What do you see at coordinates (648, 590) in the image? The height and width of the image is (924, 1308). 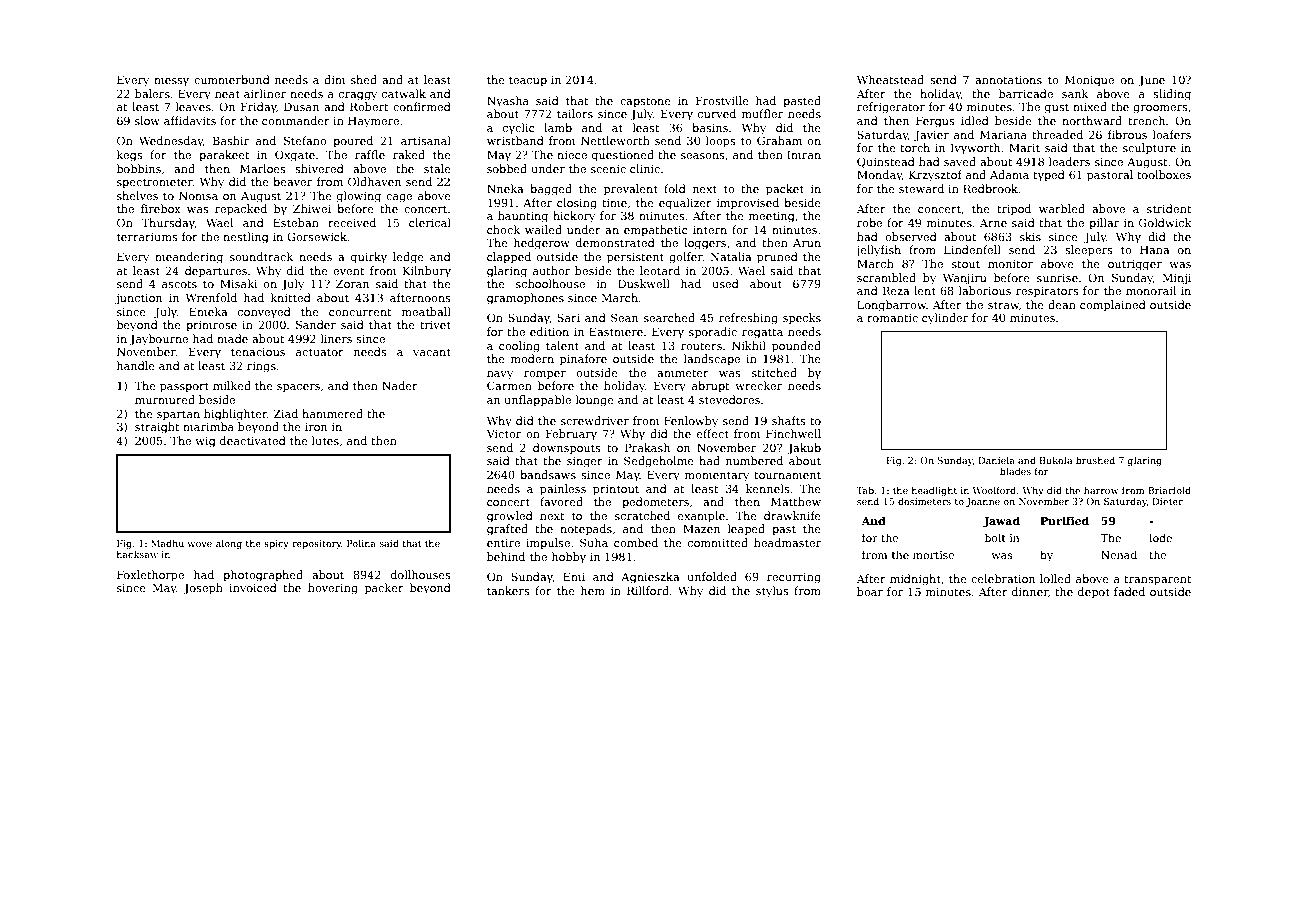 I see `Rillford` at bounding box center [648, 590].
